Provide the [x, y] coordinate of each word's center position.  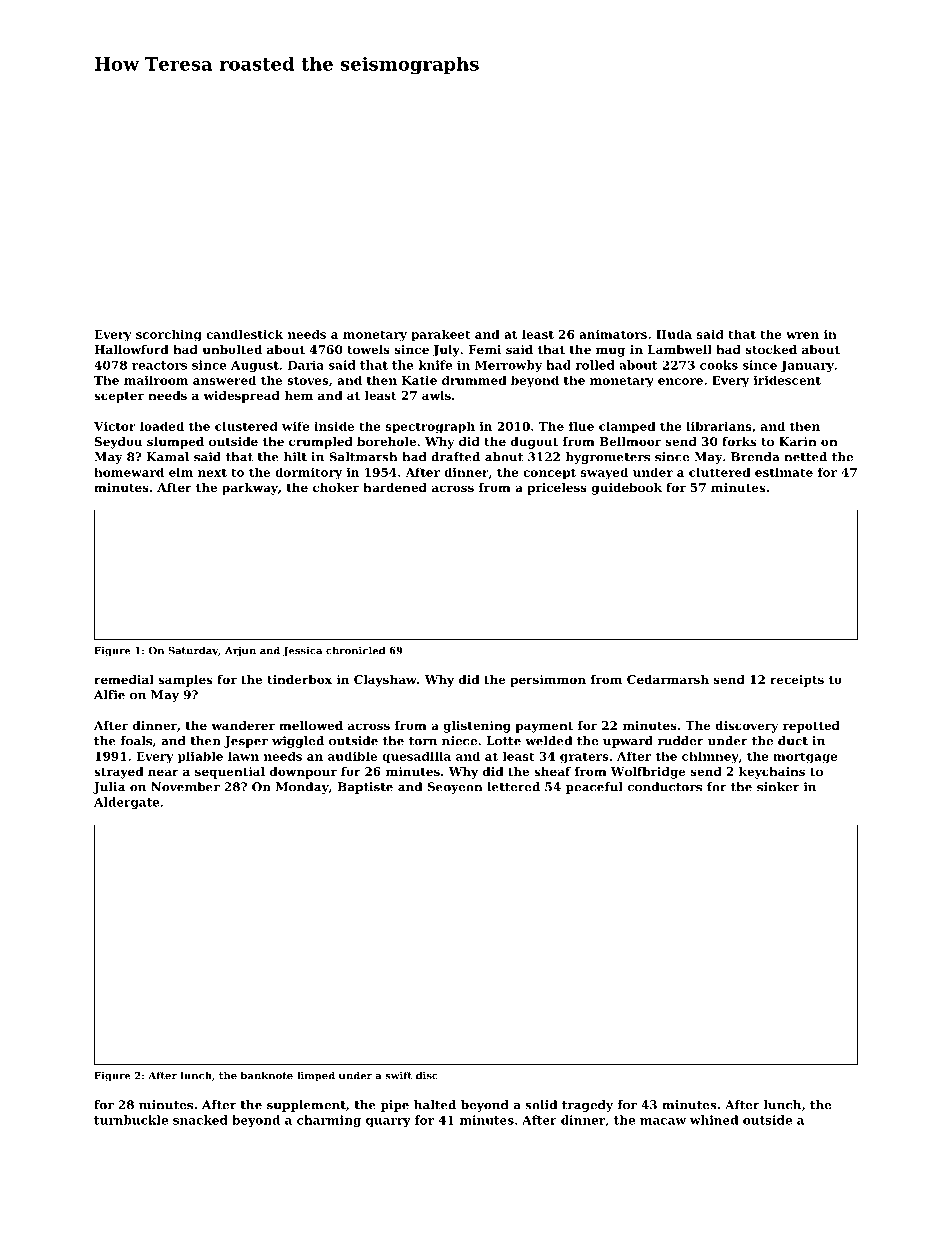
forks [739, 441]
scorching [169, 335]
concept [549, 474]
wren [802, 335]
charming [329, 1121]
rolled [595, 365]
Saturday [193, 651]
